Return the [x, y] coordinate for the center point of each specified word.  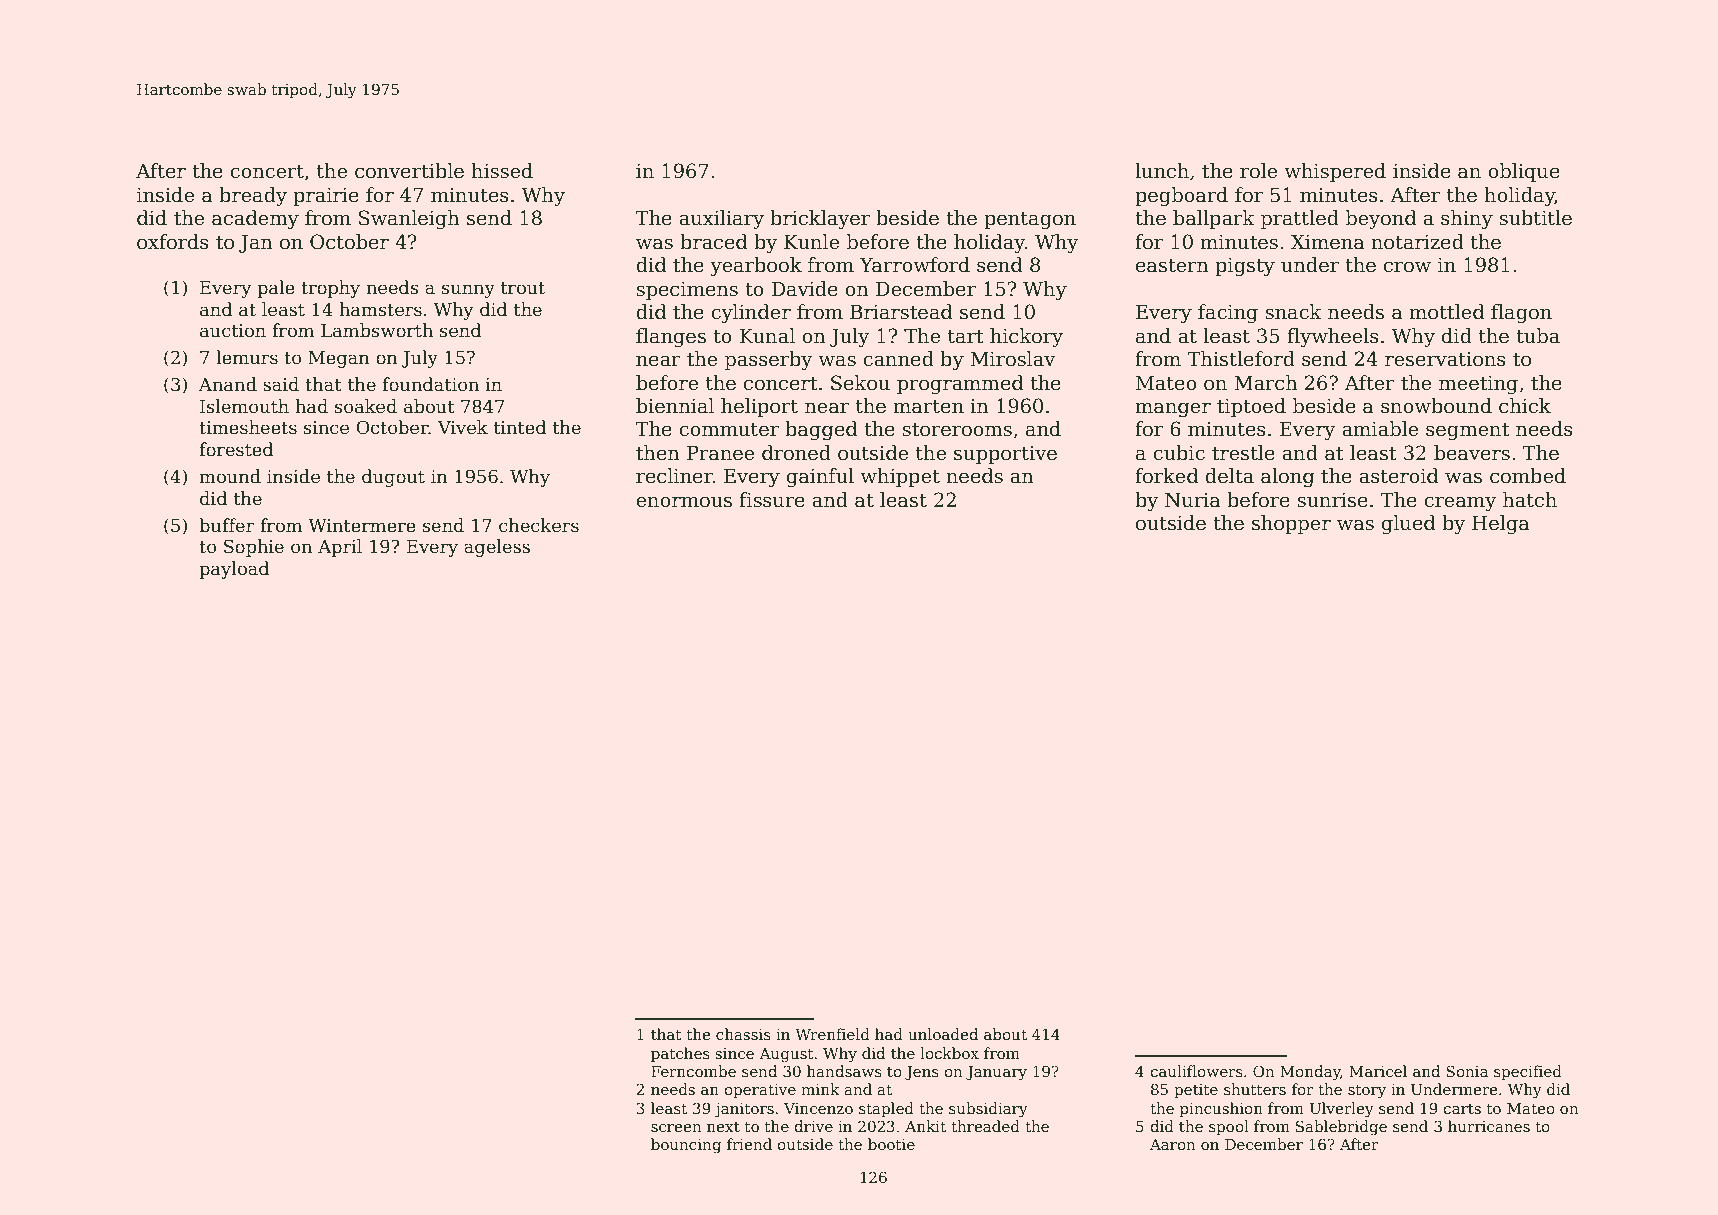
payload [234, 570]
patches [680, 1054]
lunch [1162, 171]
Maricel [1378, 1071]
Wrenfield [832, 1034]
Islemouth [244, 406]
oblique [1524, 172]
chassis [743, 1034]
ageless [497, 548]
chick [1525, 406]
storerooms [957, 430]
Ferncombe [693, 1071]
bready [253, 196]
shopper [1291, 524]
